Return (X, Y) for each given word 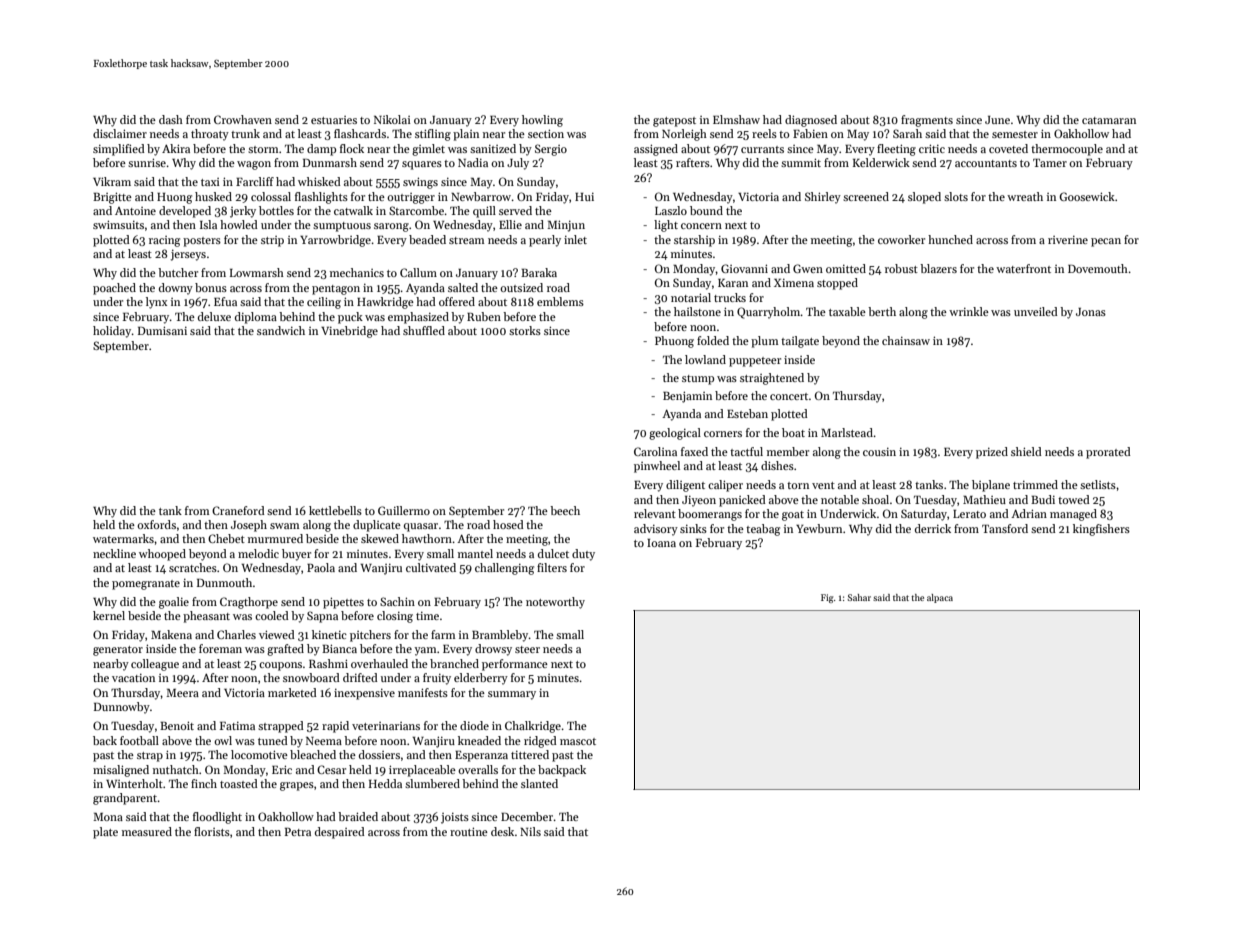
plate (105, 833)
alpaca (940, 598)
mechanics (357, 272)
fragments (927, 121)
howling (542, 121)
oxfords (156, 524)
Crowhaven (243, 119)
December (527, 816)
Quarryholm (769, 313)
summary (512, 695)
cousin (879, 452)
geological (675, 434)
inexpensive (364, 694)
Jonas (1091, 312)
